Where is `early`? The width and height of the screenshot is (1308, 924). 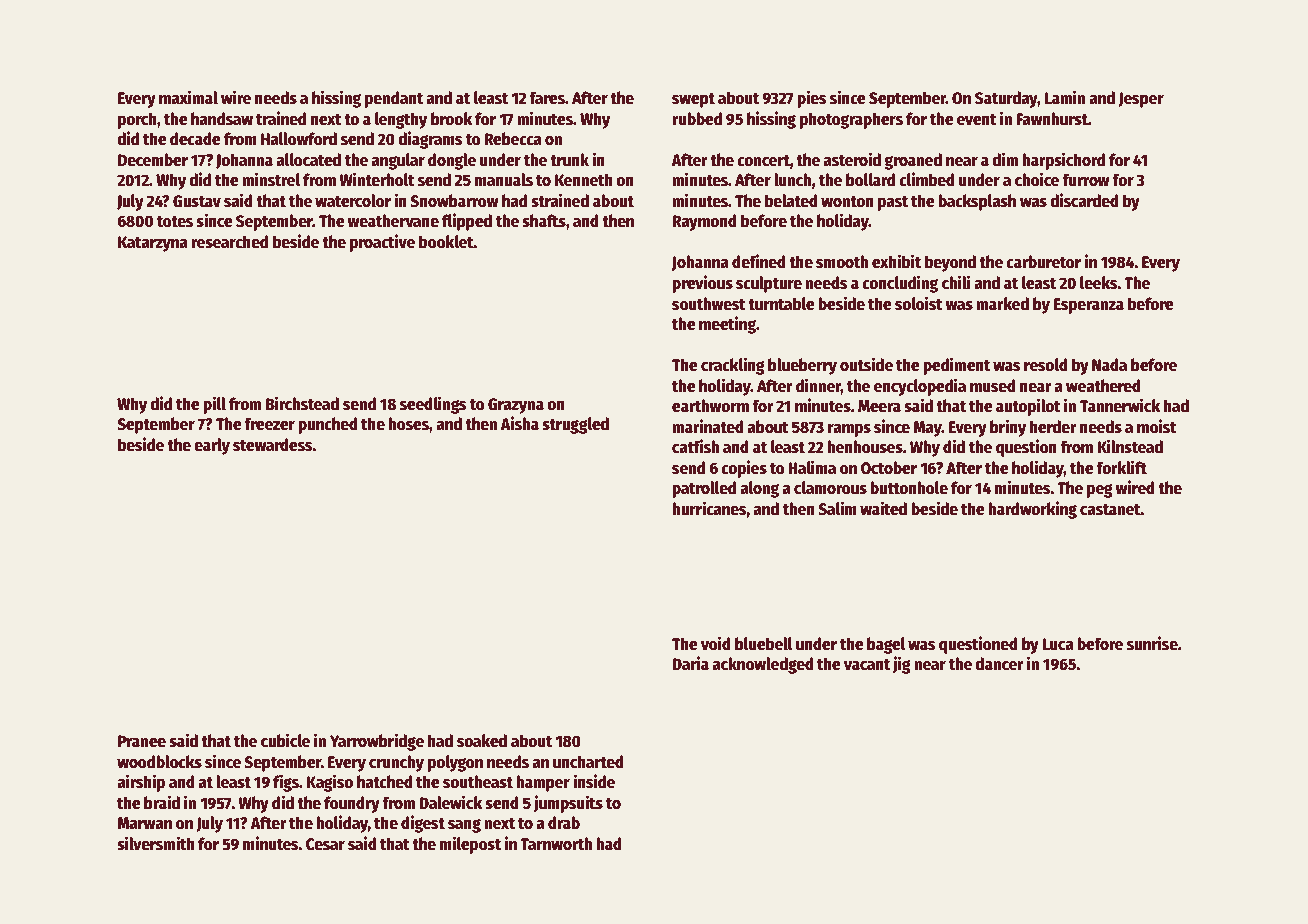 early is located at coordinates (212, 446).
